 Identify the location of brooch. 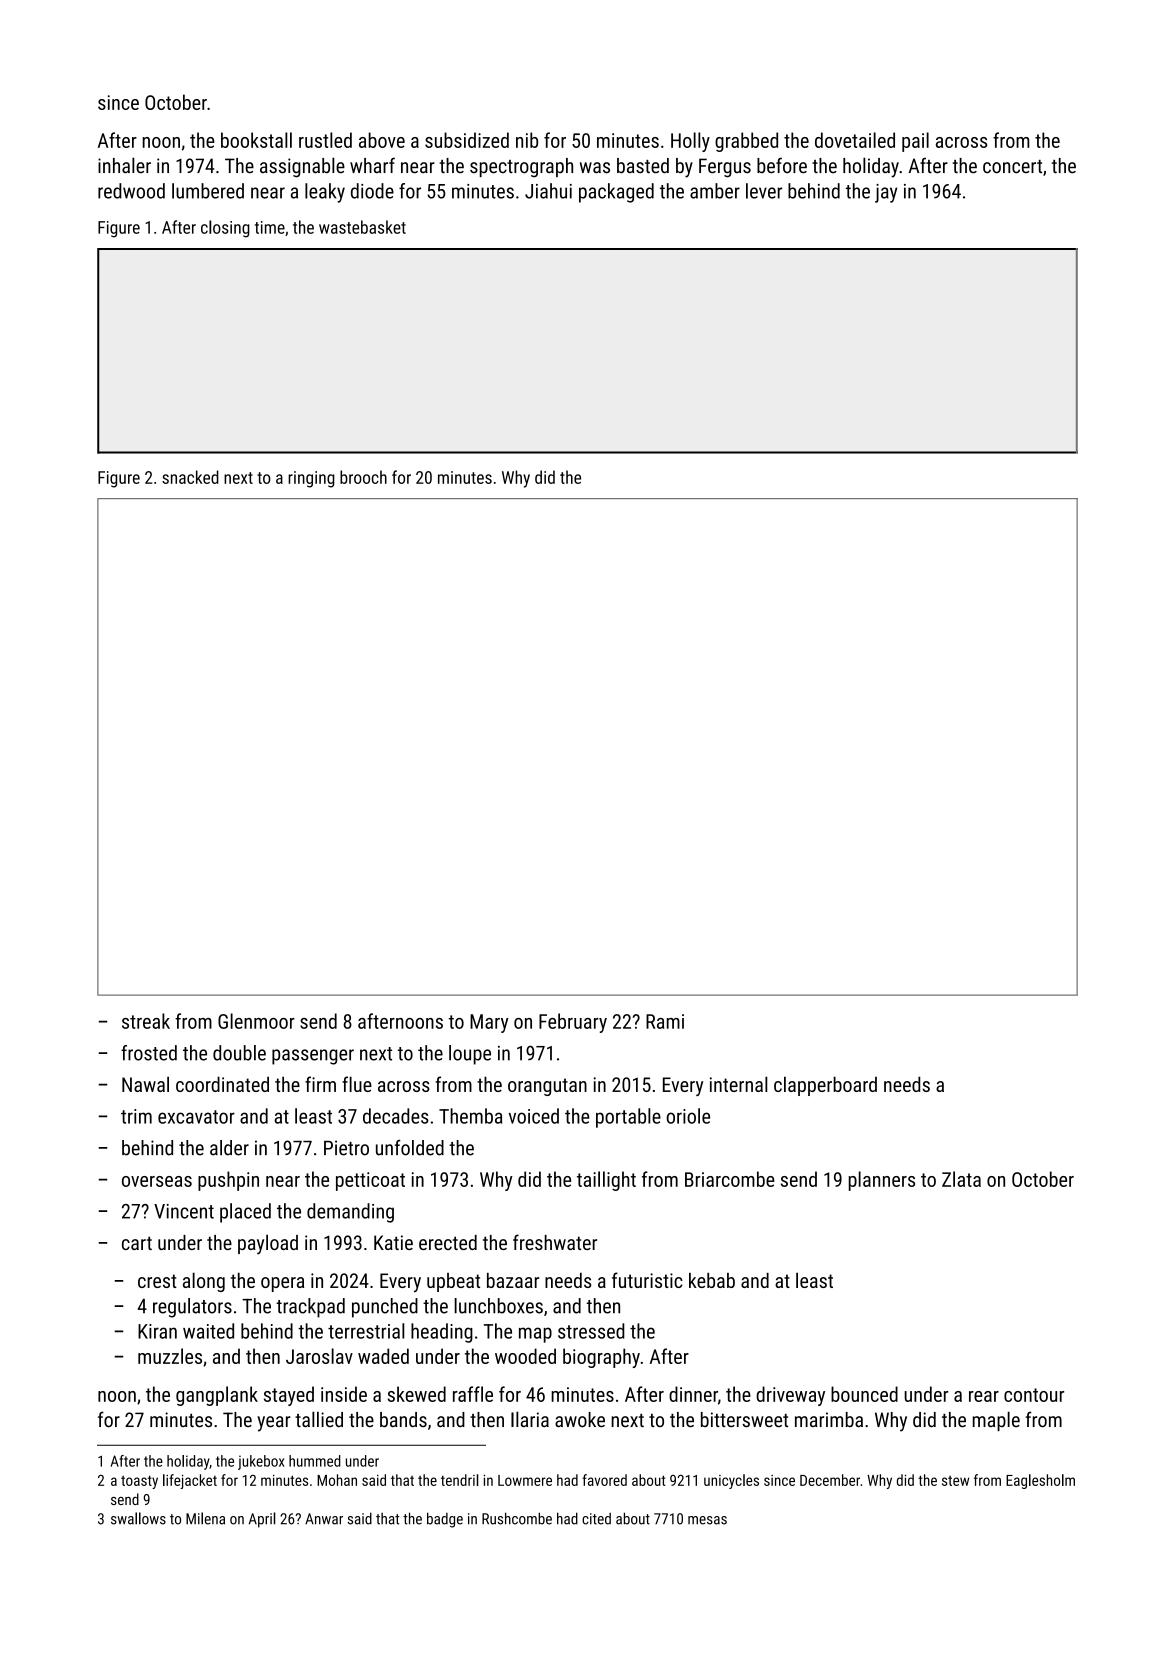
(363, 477).
